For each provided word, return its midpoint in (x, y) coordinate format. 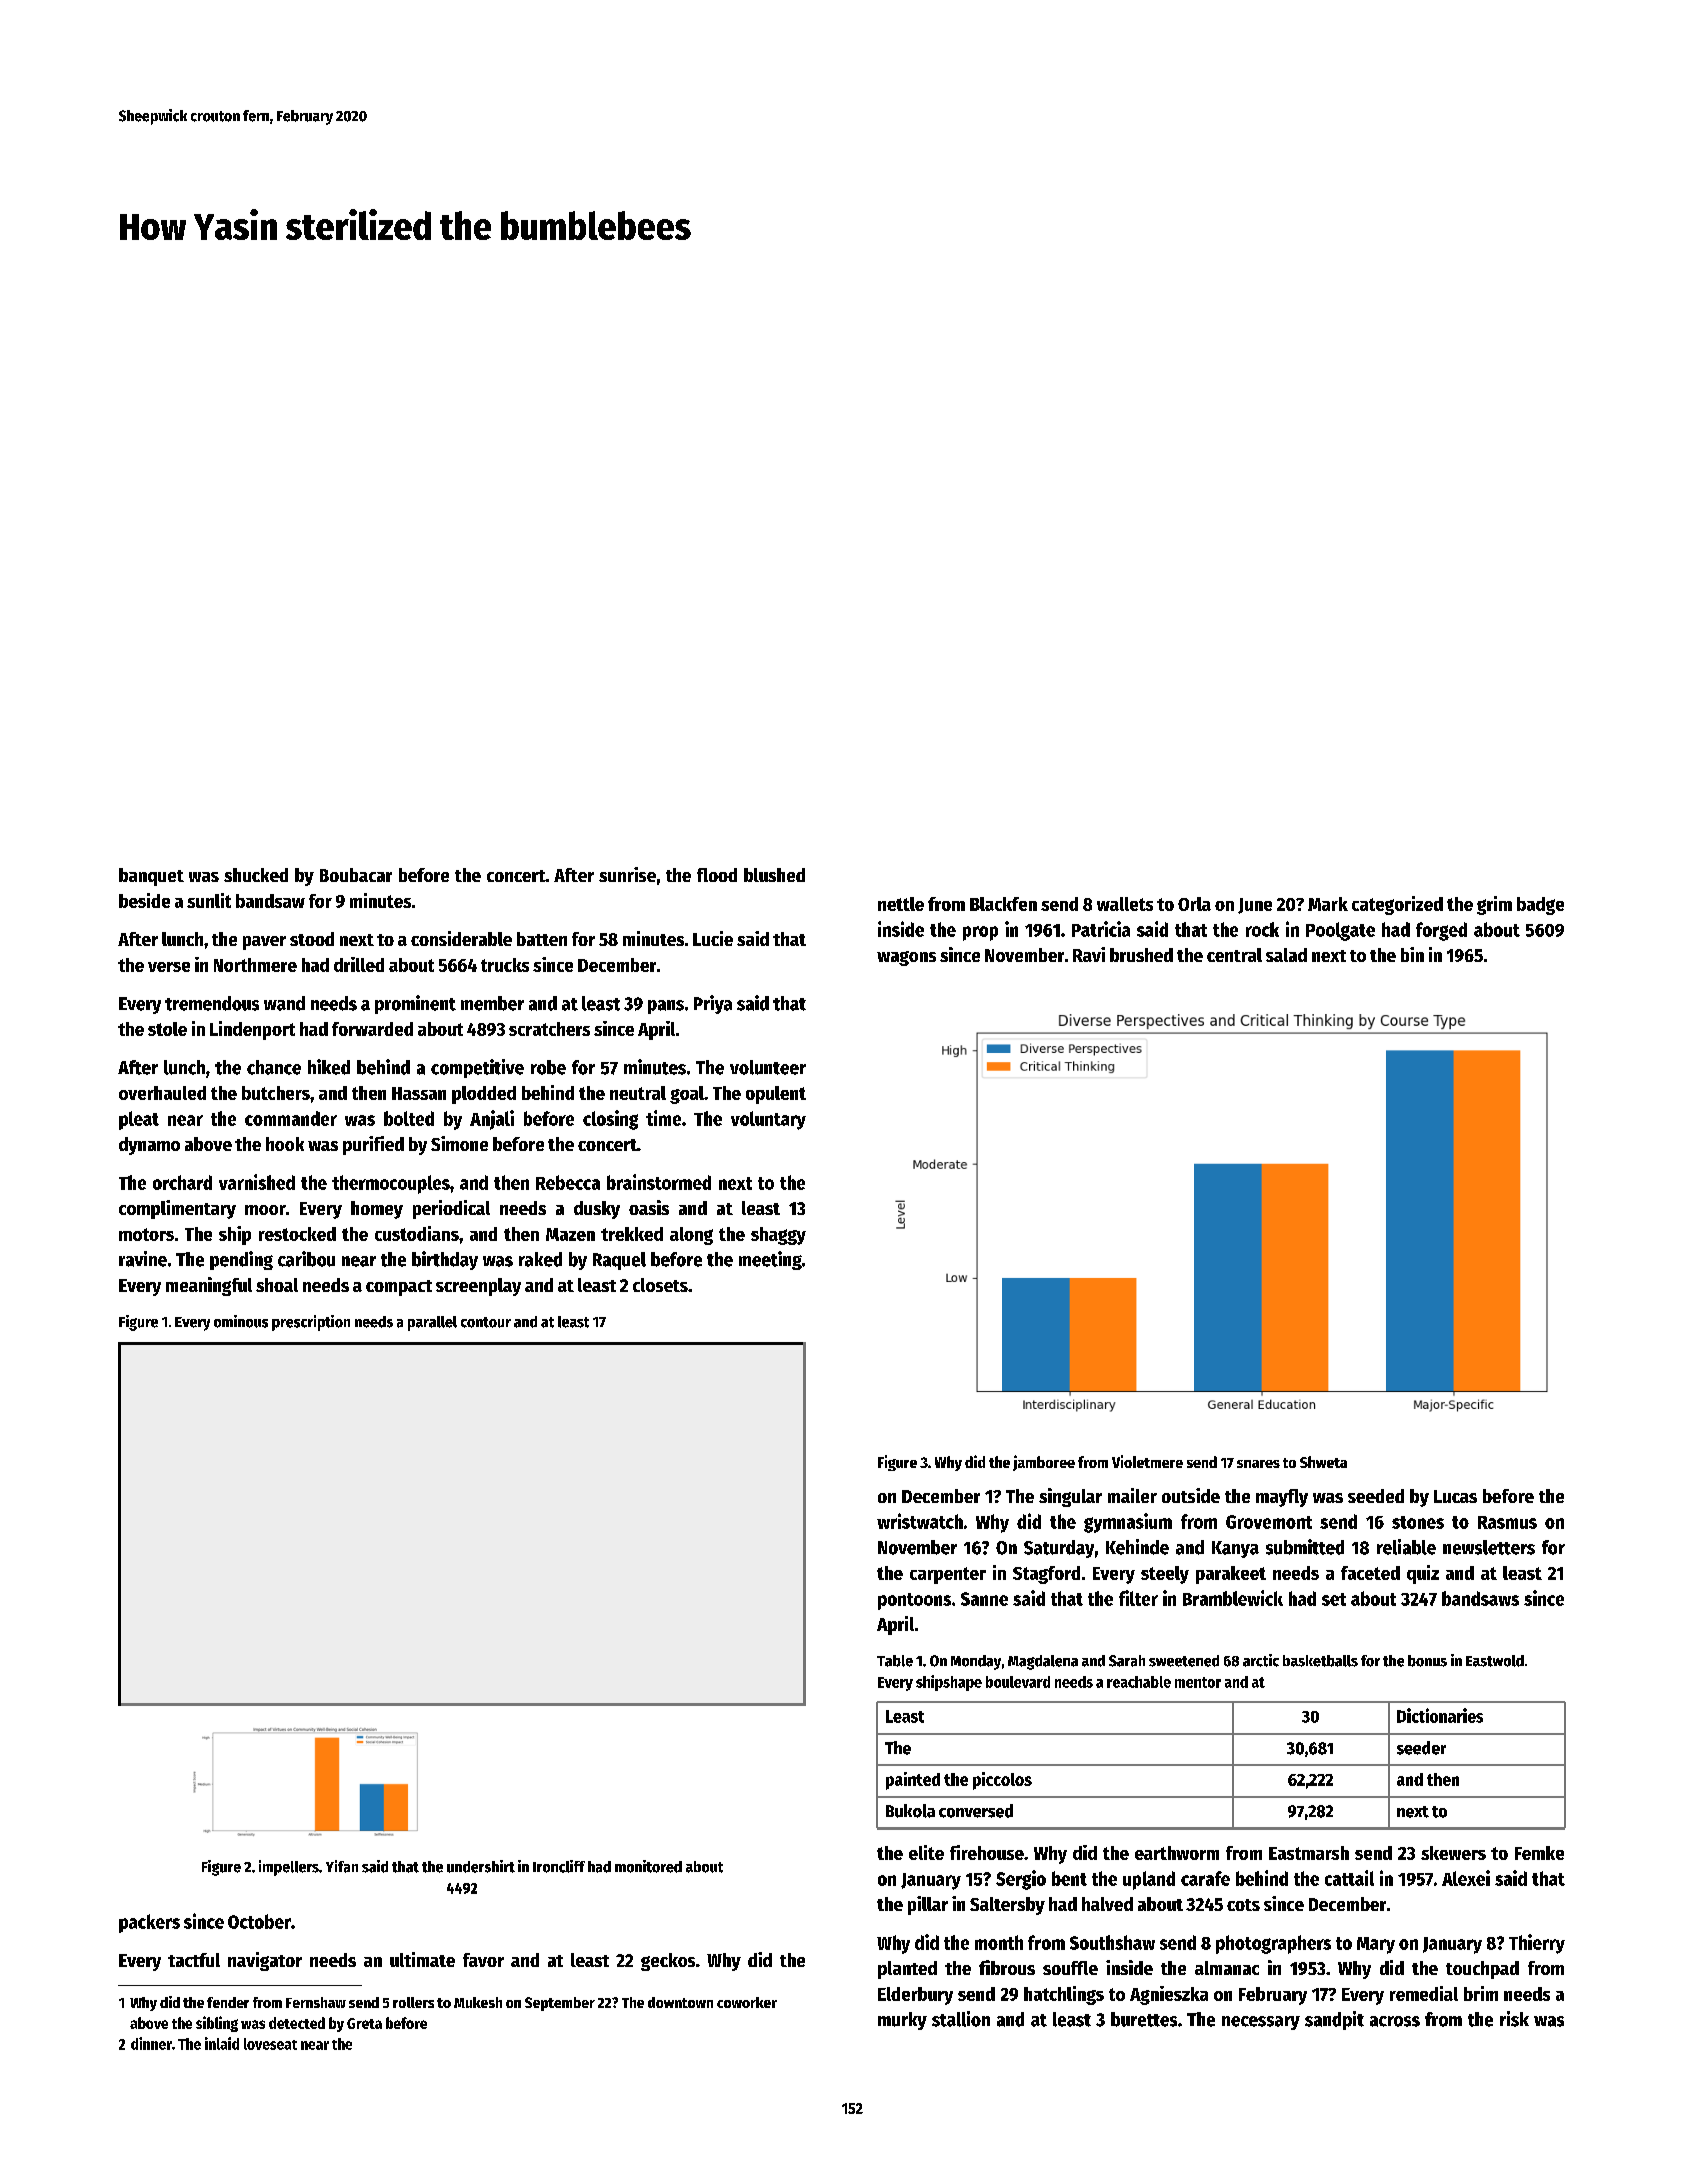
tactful (194, 1960)
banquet (151, 877)
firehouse (987, 1852)
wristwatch (920, 1521)
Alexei (1466, 1878)
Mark (1328, 904)
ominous (241, 1321)
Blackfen (1003, 904)
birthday (445, 1260)
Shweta (1323, 1462)
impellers (289, 1868)
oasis (649, 1207)
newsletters (1489, 1547)
